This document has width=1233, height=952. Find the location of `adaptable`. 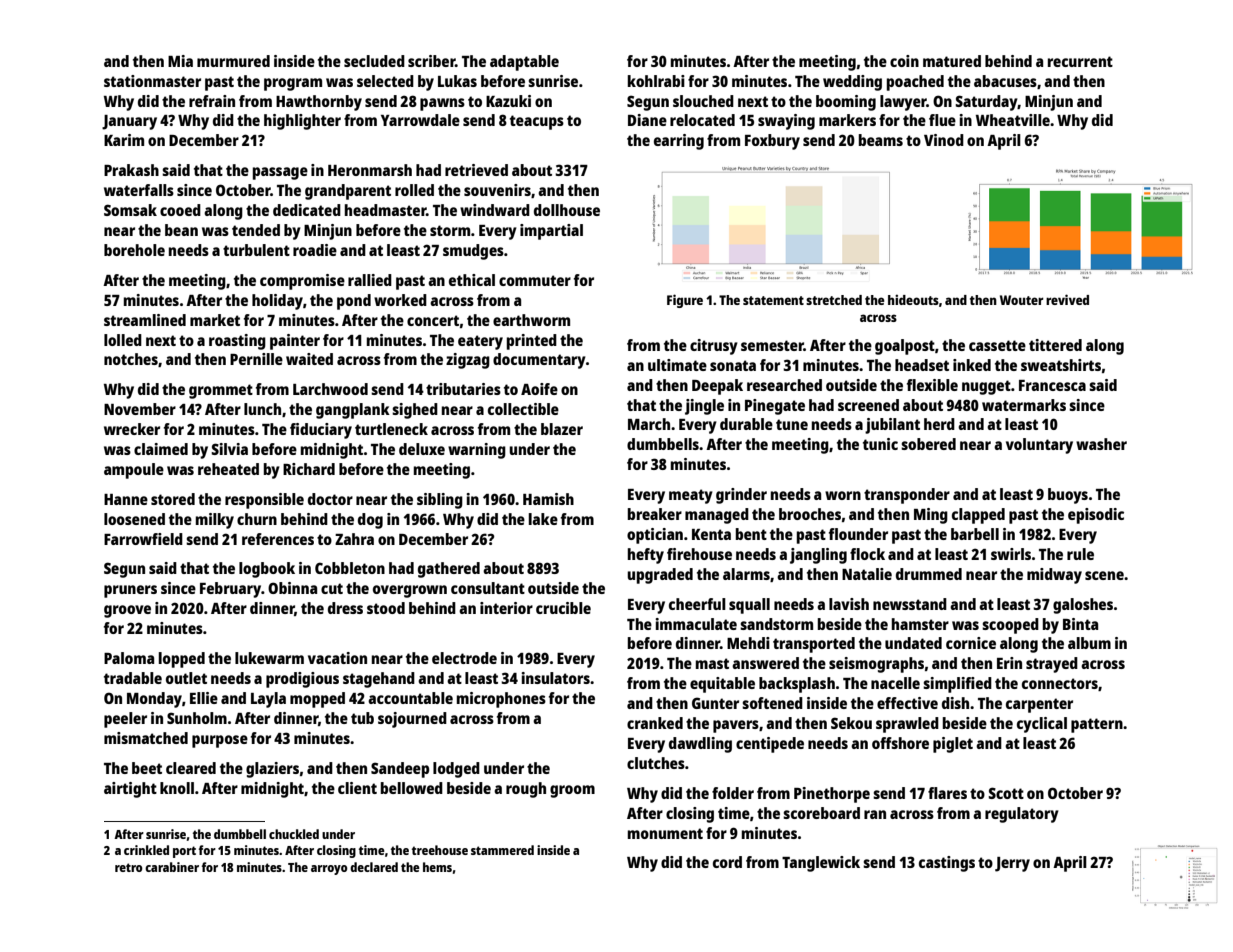

adaptable is located at coordinates (524, 63).
